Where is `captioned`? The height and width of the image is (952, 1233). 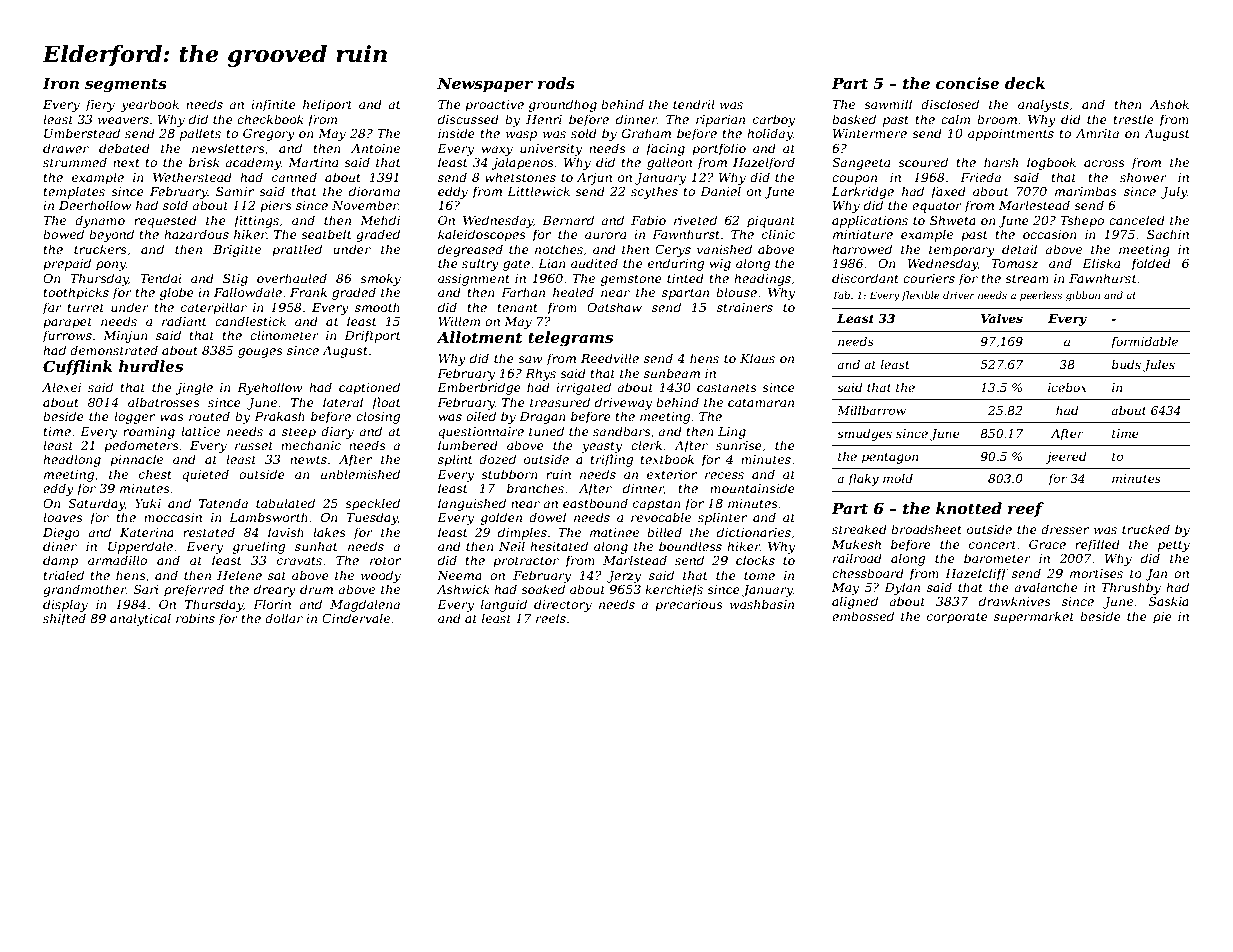 captioned is located at coordinates (369, 388).
